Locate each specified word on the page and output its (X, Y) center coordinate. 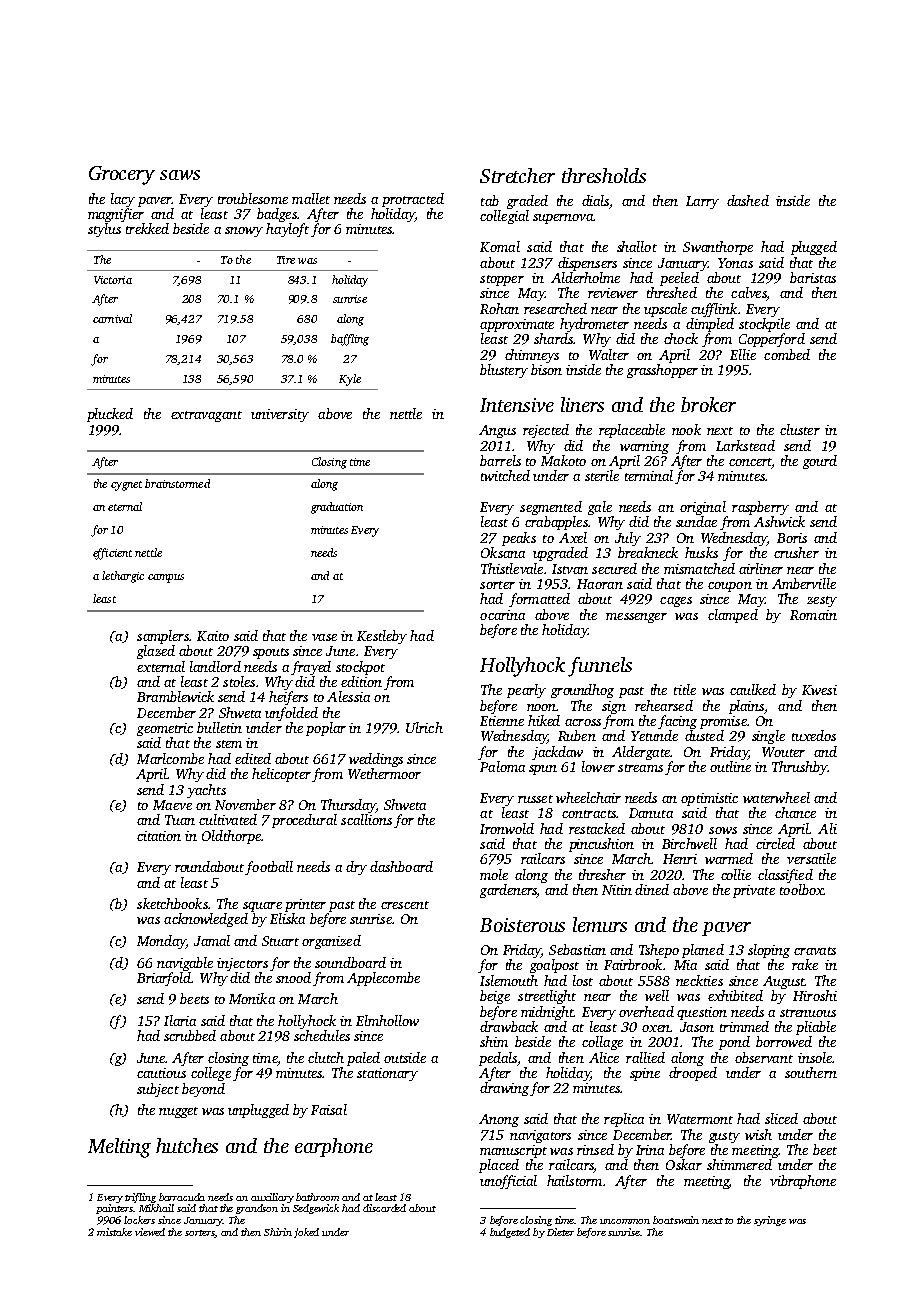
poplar (326, 729)
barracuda (182, 1197)
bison (546, 369)
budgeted (510, 1233)
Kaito (213, 636)
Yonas (735, 263)
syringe (770, 1221)
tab (490, 200)
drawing (504, 1089)
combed (787, 354)
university (280, 415)
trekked (147, 228)
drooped (693, 1074)
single (768, 737)
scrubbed (190, 1035)
